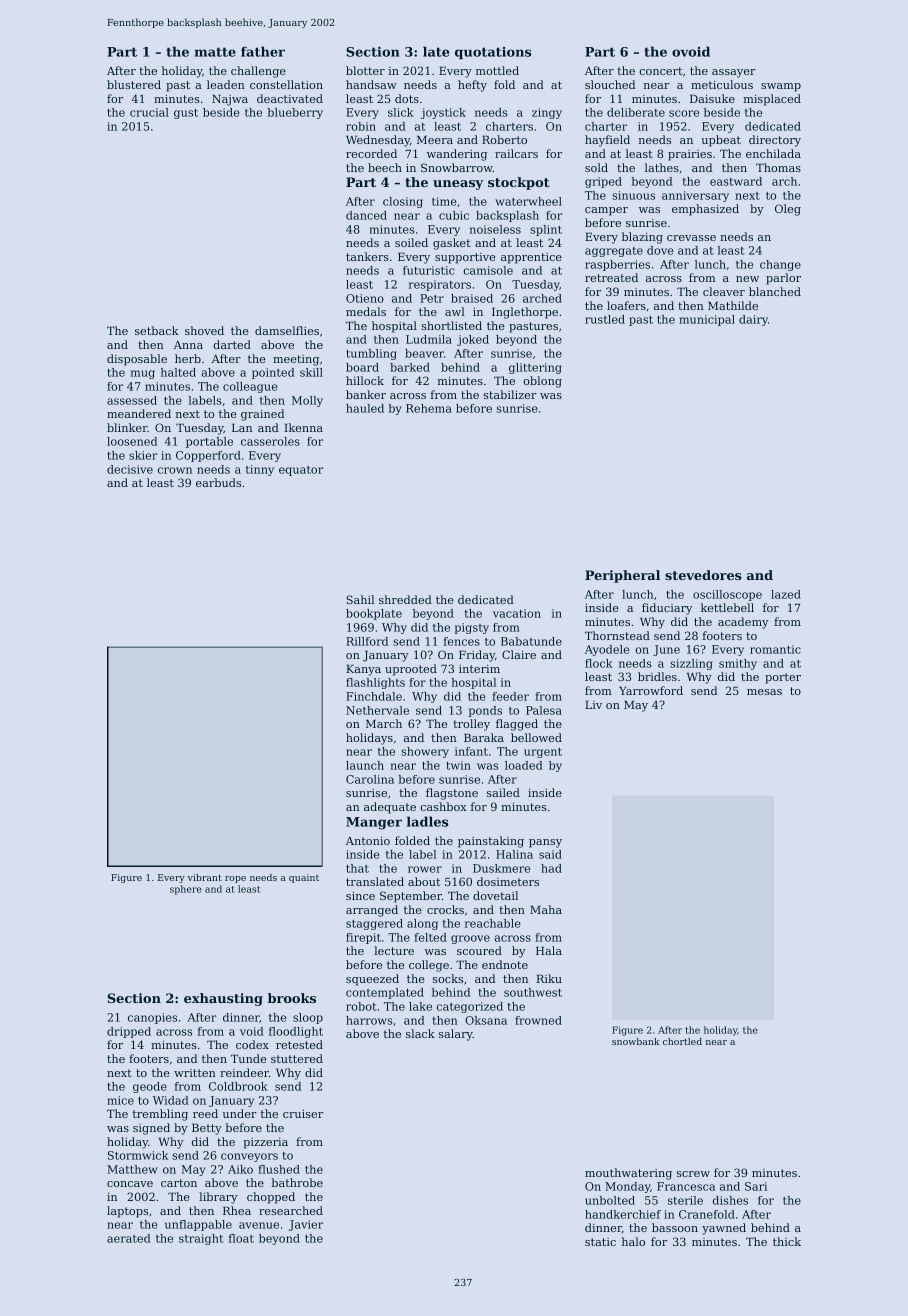  Describe the element at coordinates (134, 84) in the page. I see `blustered` at that location.
